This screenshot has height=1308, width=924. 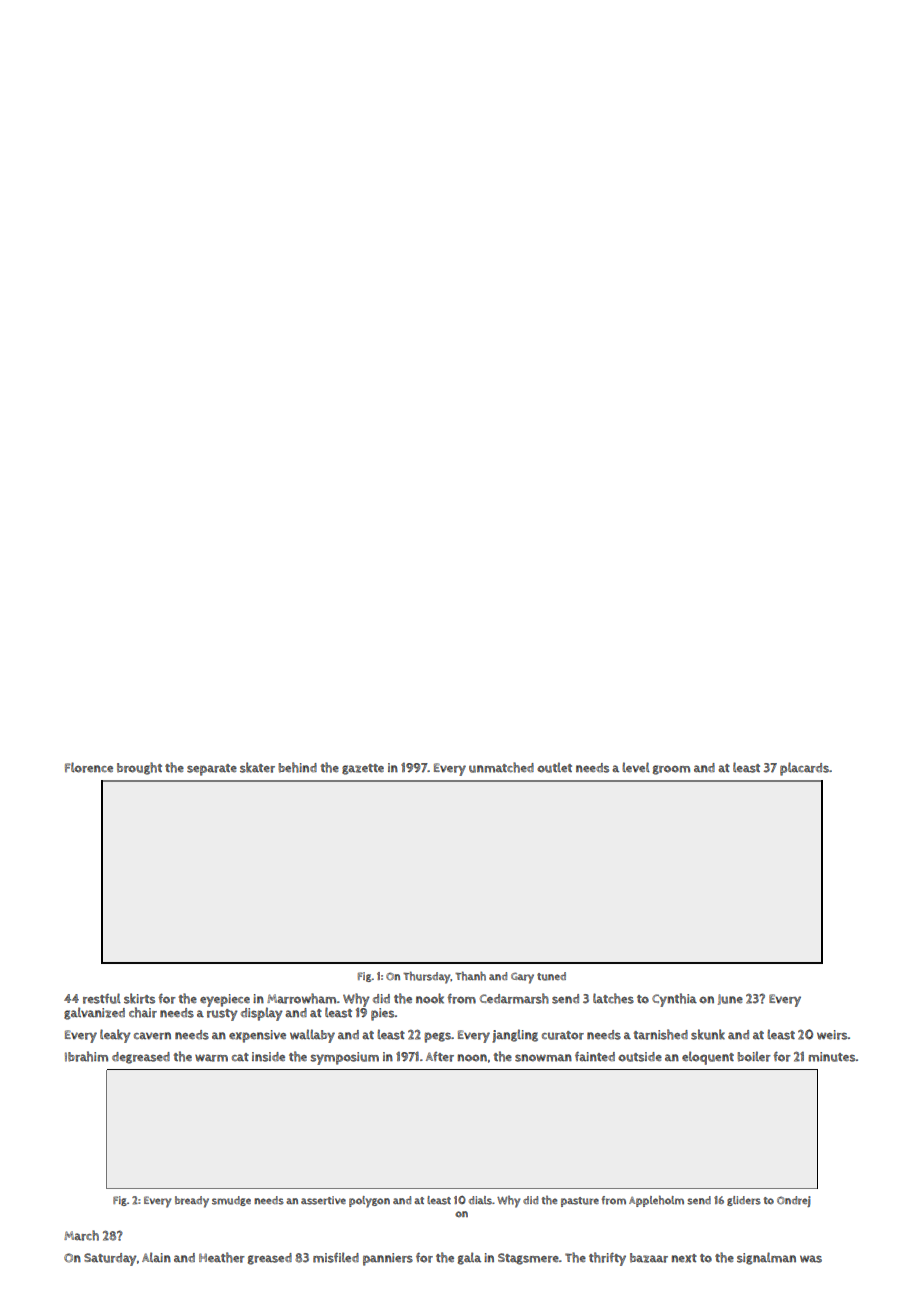 I want to click on weirs, so click(x=832, y=1035).
